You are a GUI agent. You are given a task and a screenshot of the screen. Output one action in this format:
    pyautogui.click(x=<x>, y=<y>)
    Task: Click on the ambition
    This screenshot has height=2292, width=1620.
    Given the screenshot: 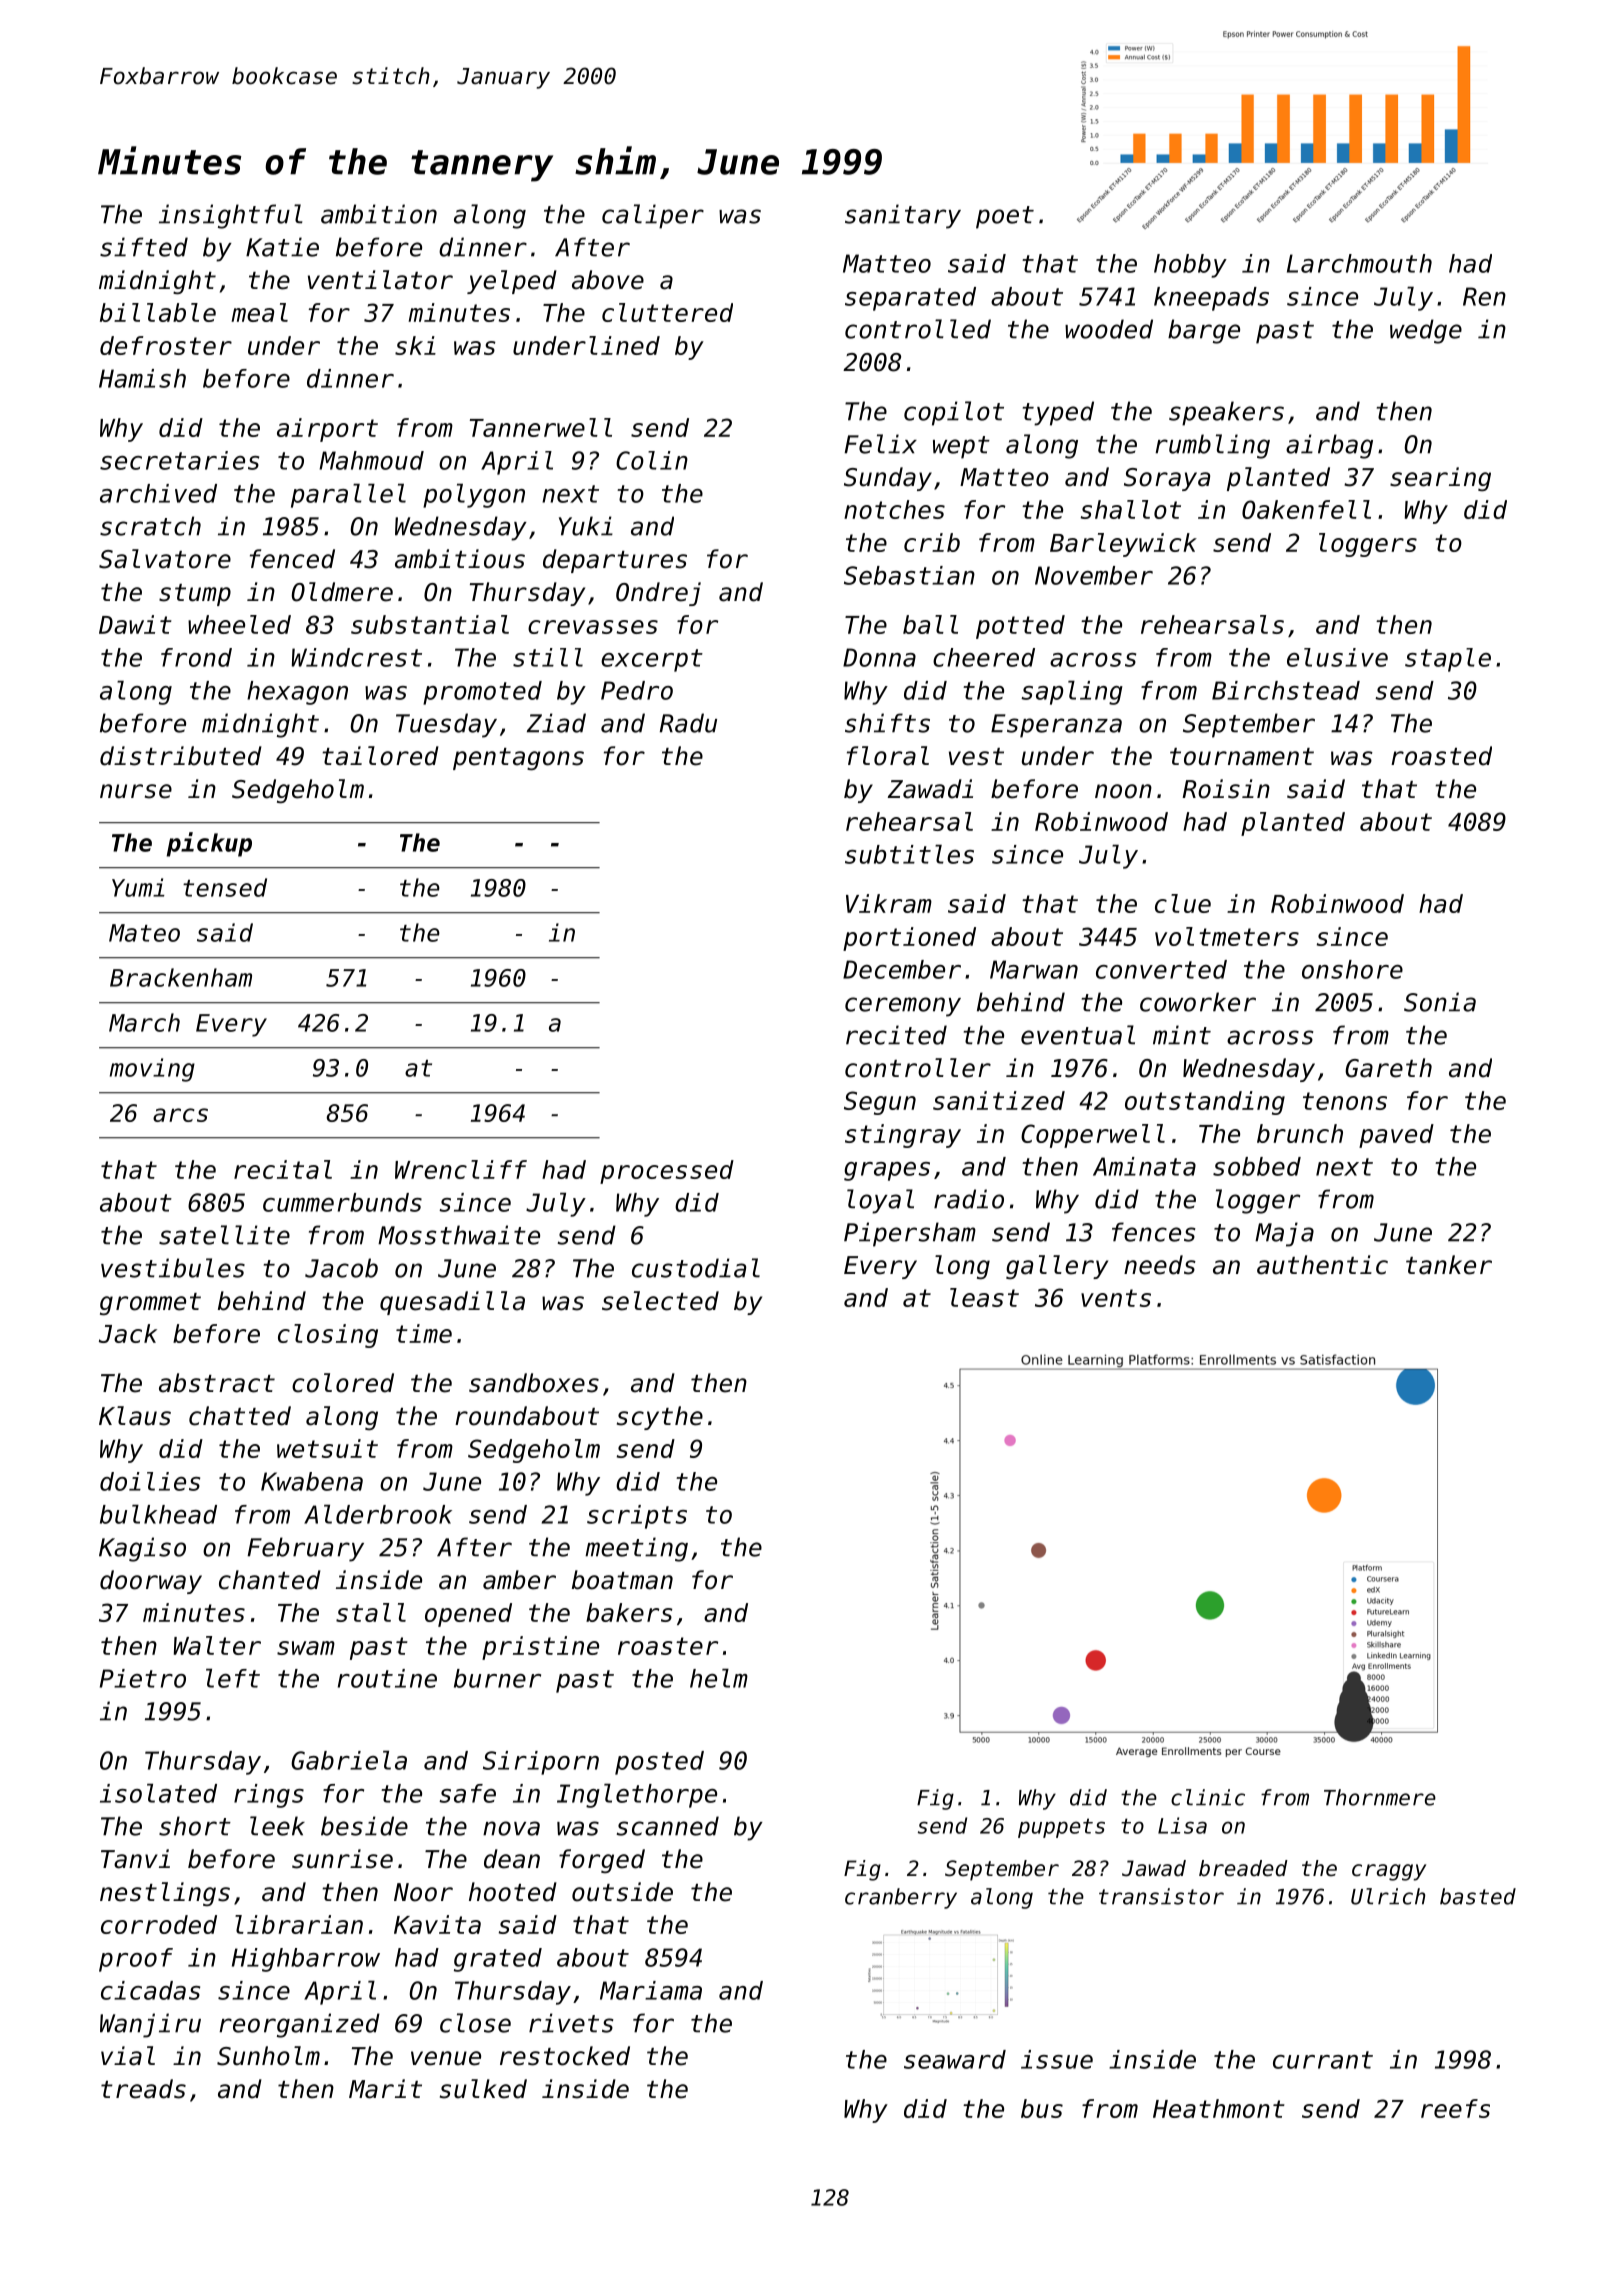 What is the action you would take?
    pyautogui.click(x=379, y=214)
